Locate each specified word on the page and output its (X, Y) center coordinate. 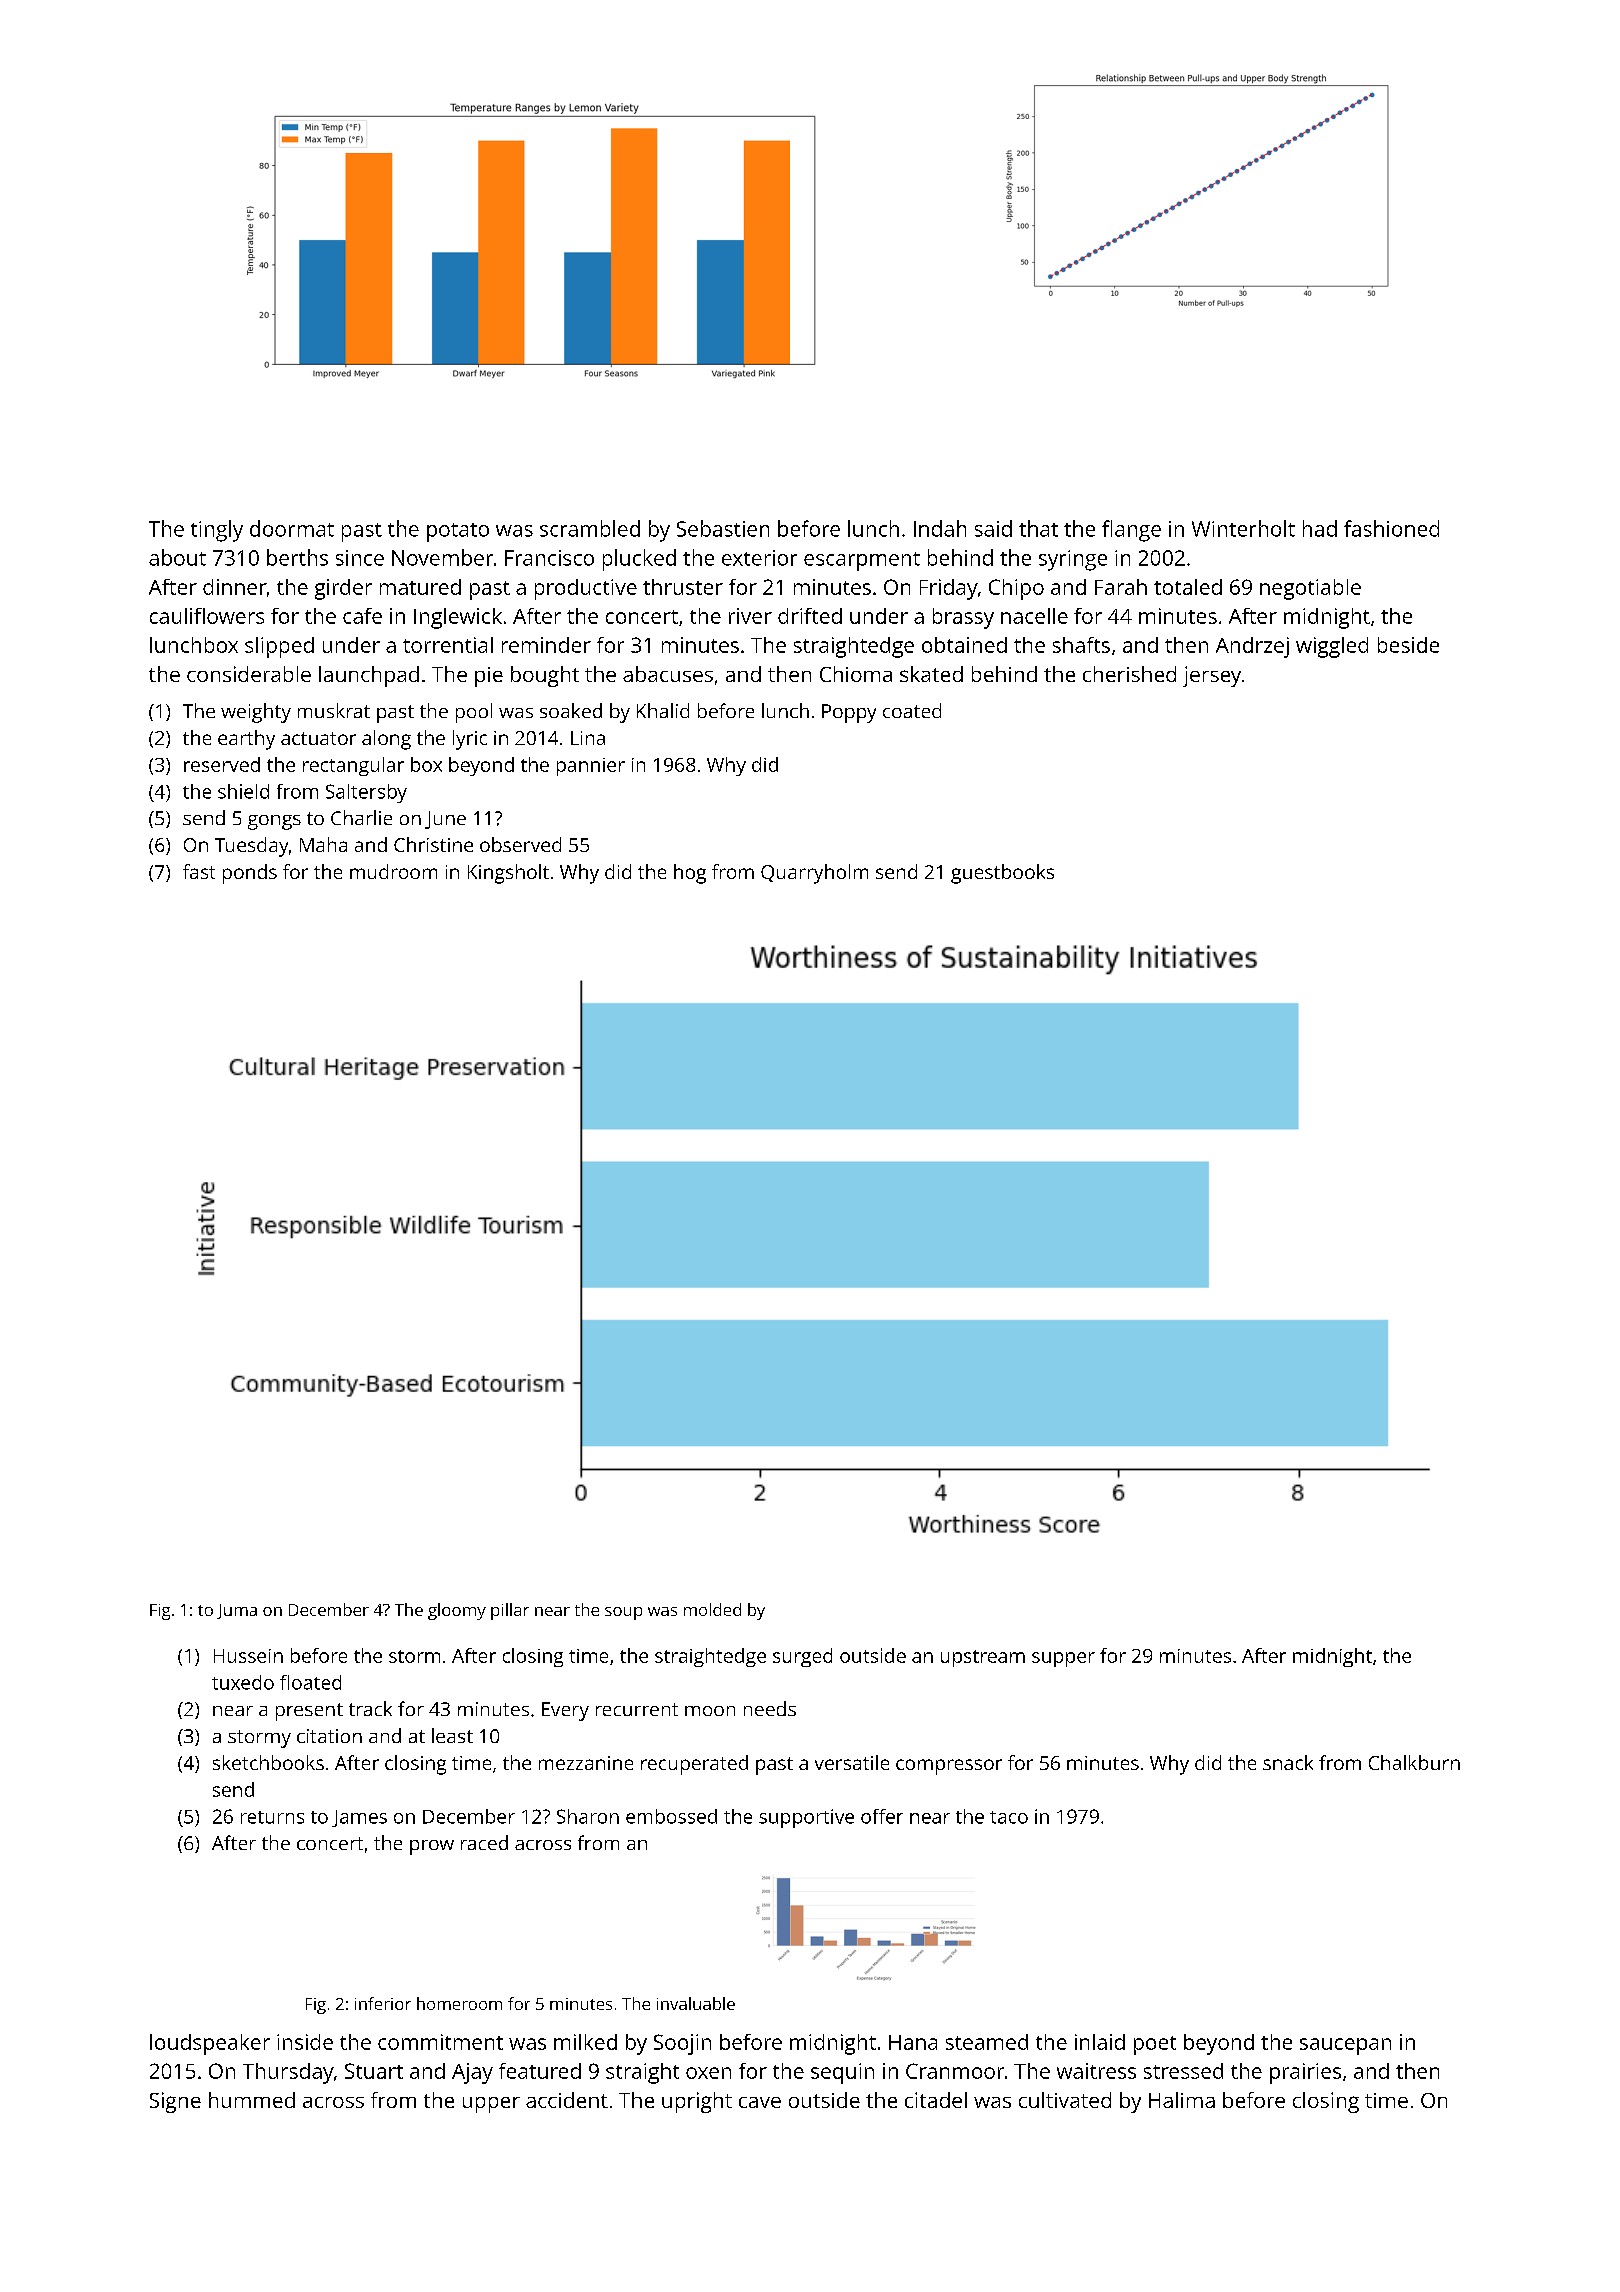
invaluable (696, 2003)
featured (540, 2071)
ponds (250, 874)
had (1320, 528)
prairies (1305, 2073)
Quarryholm (814, 874)
